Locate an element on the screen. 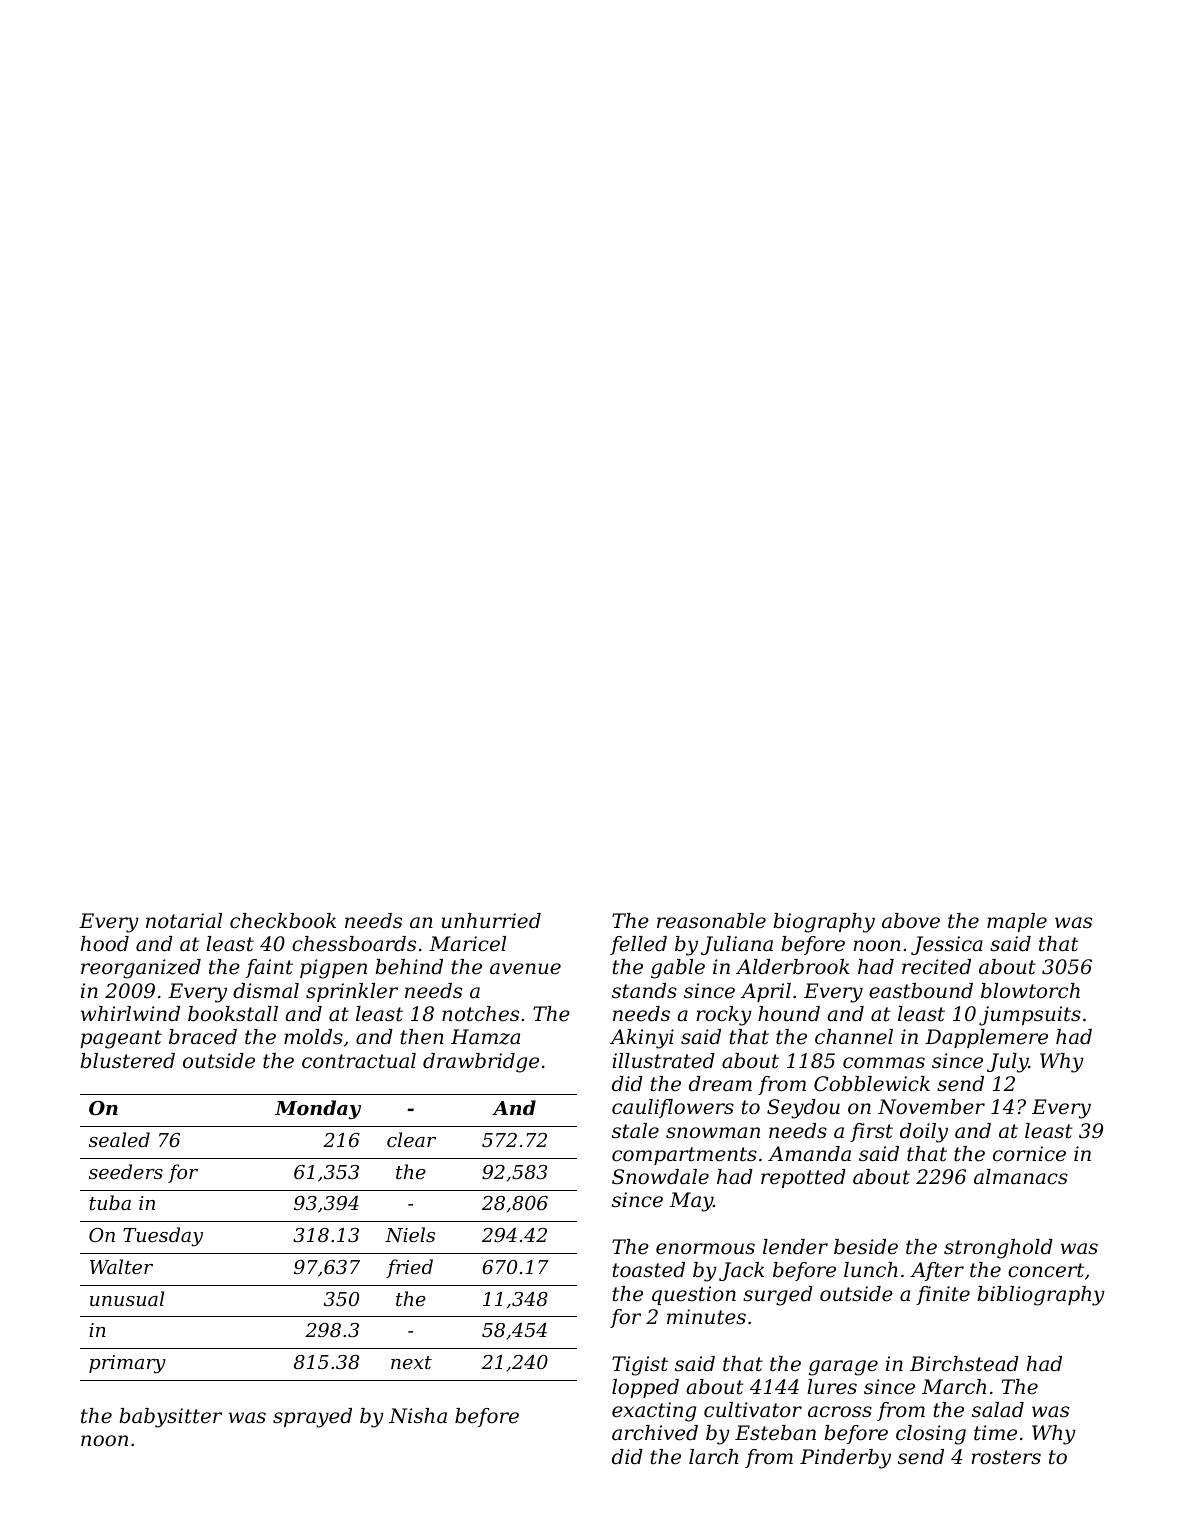 This screenshot has width=1189, height=1539. stale is located at coordinates (635, 1131).
